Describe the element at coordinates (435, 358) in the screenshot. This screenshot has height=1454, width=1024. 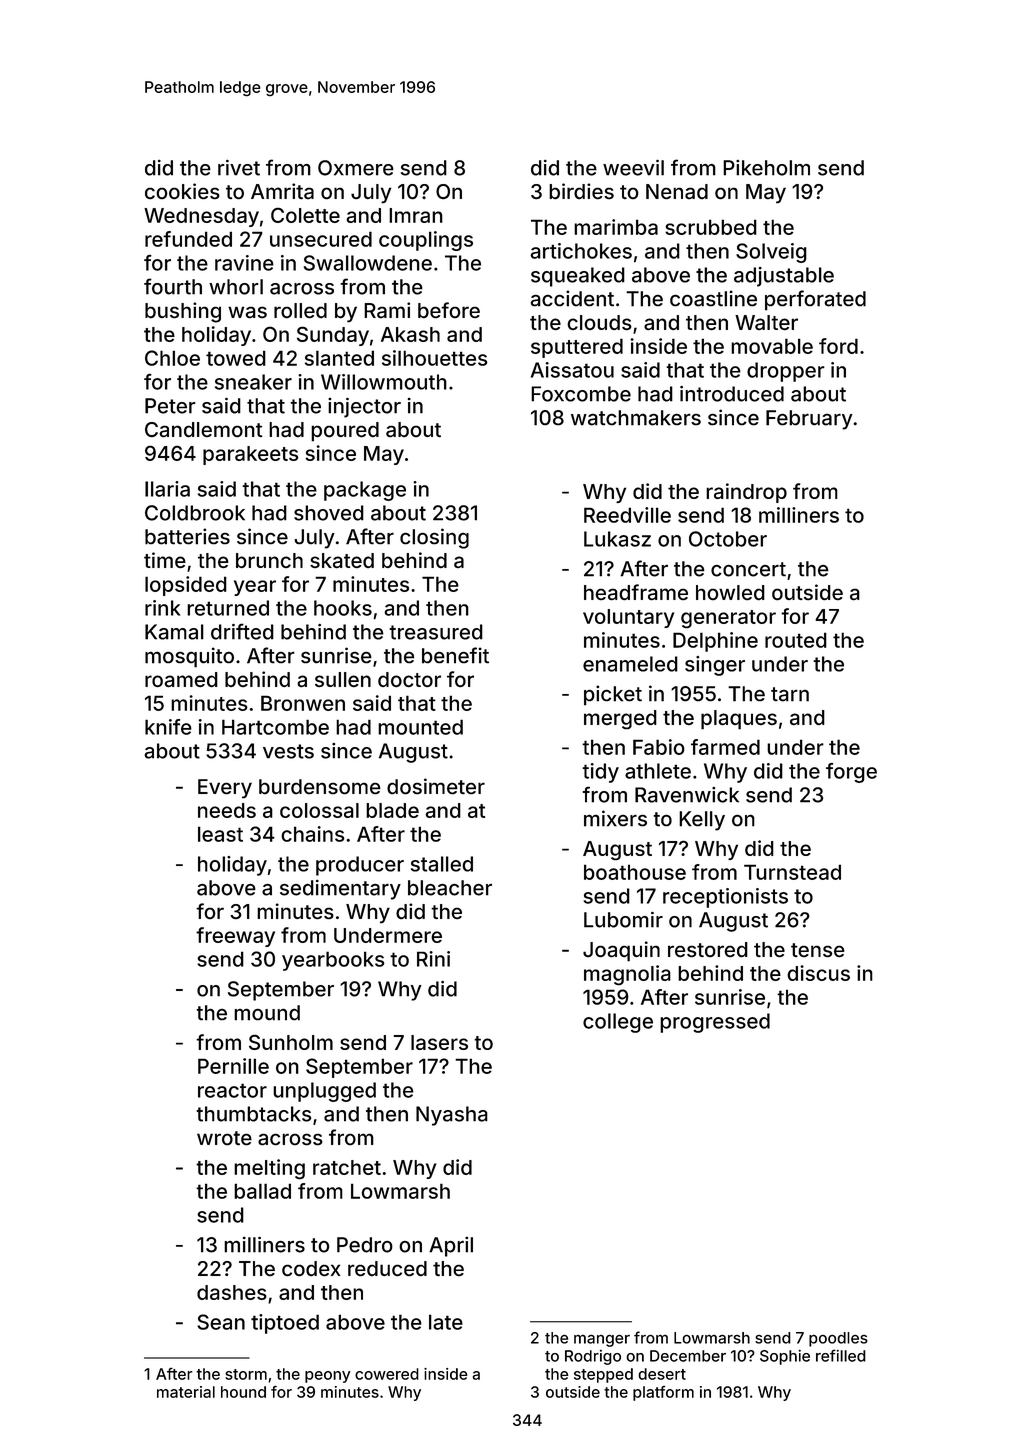
I see `silhouettes` at that location.
